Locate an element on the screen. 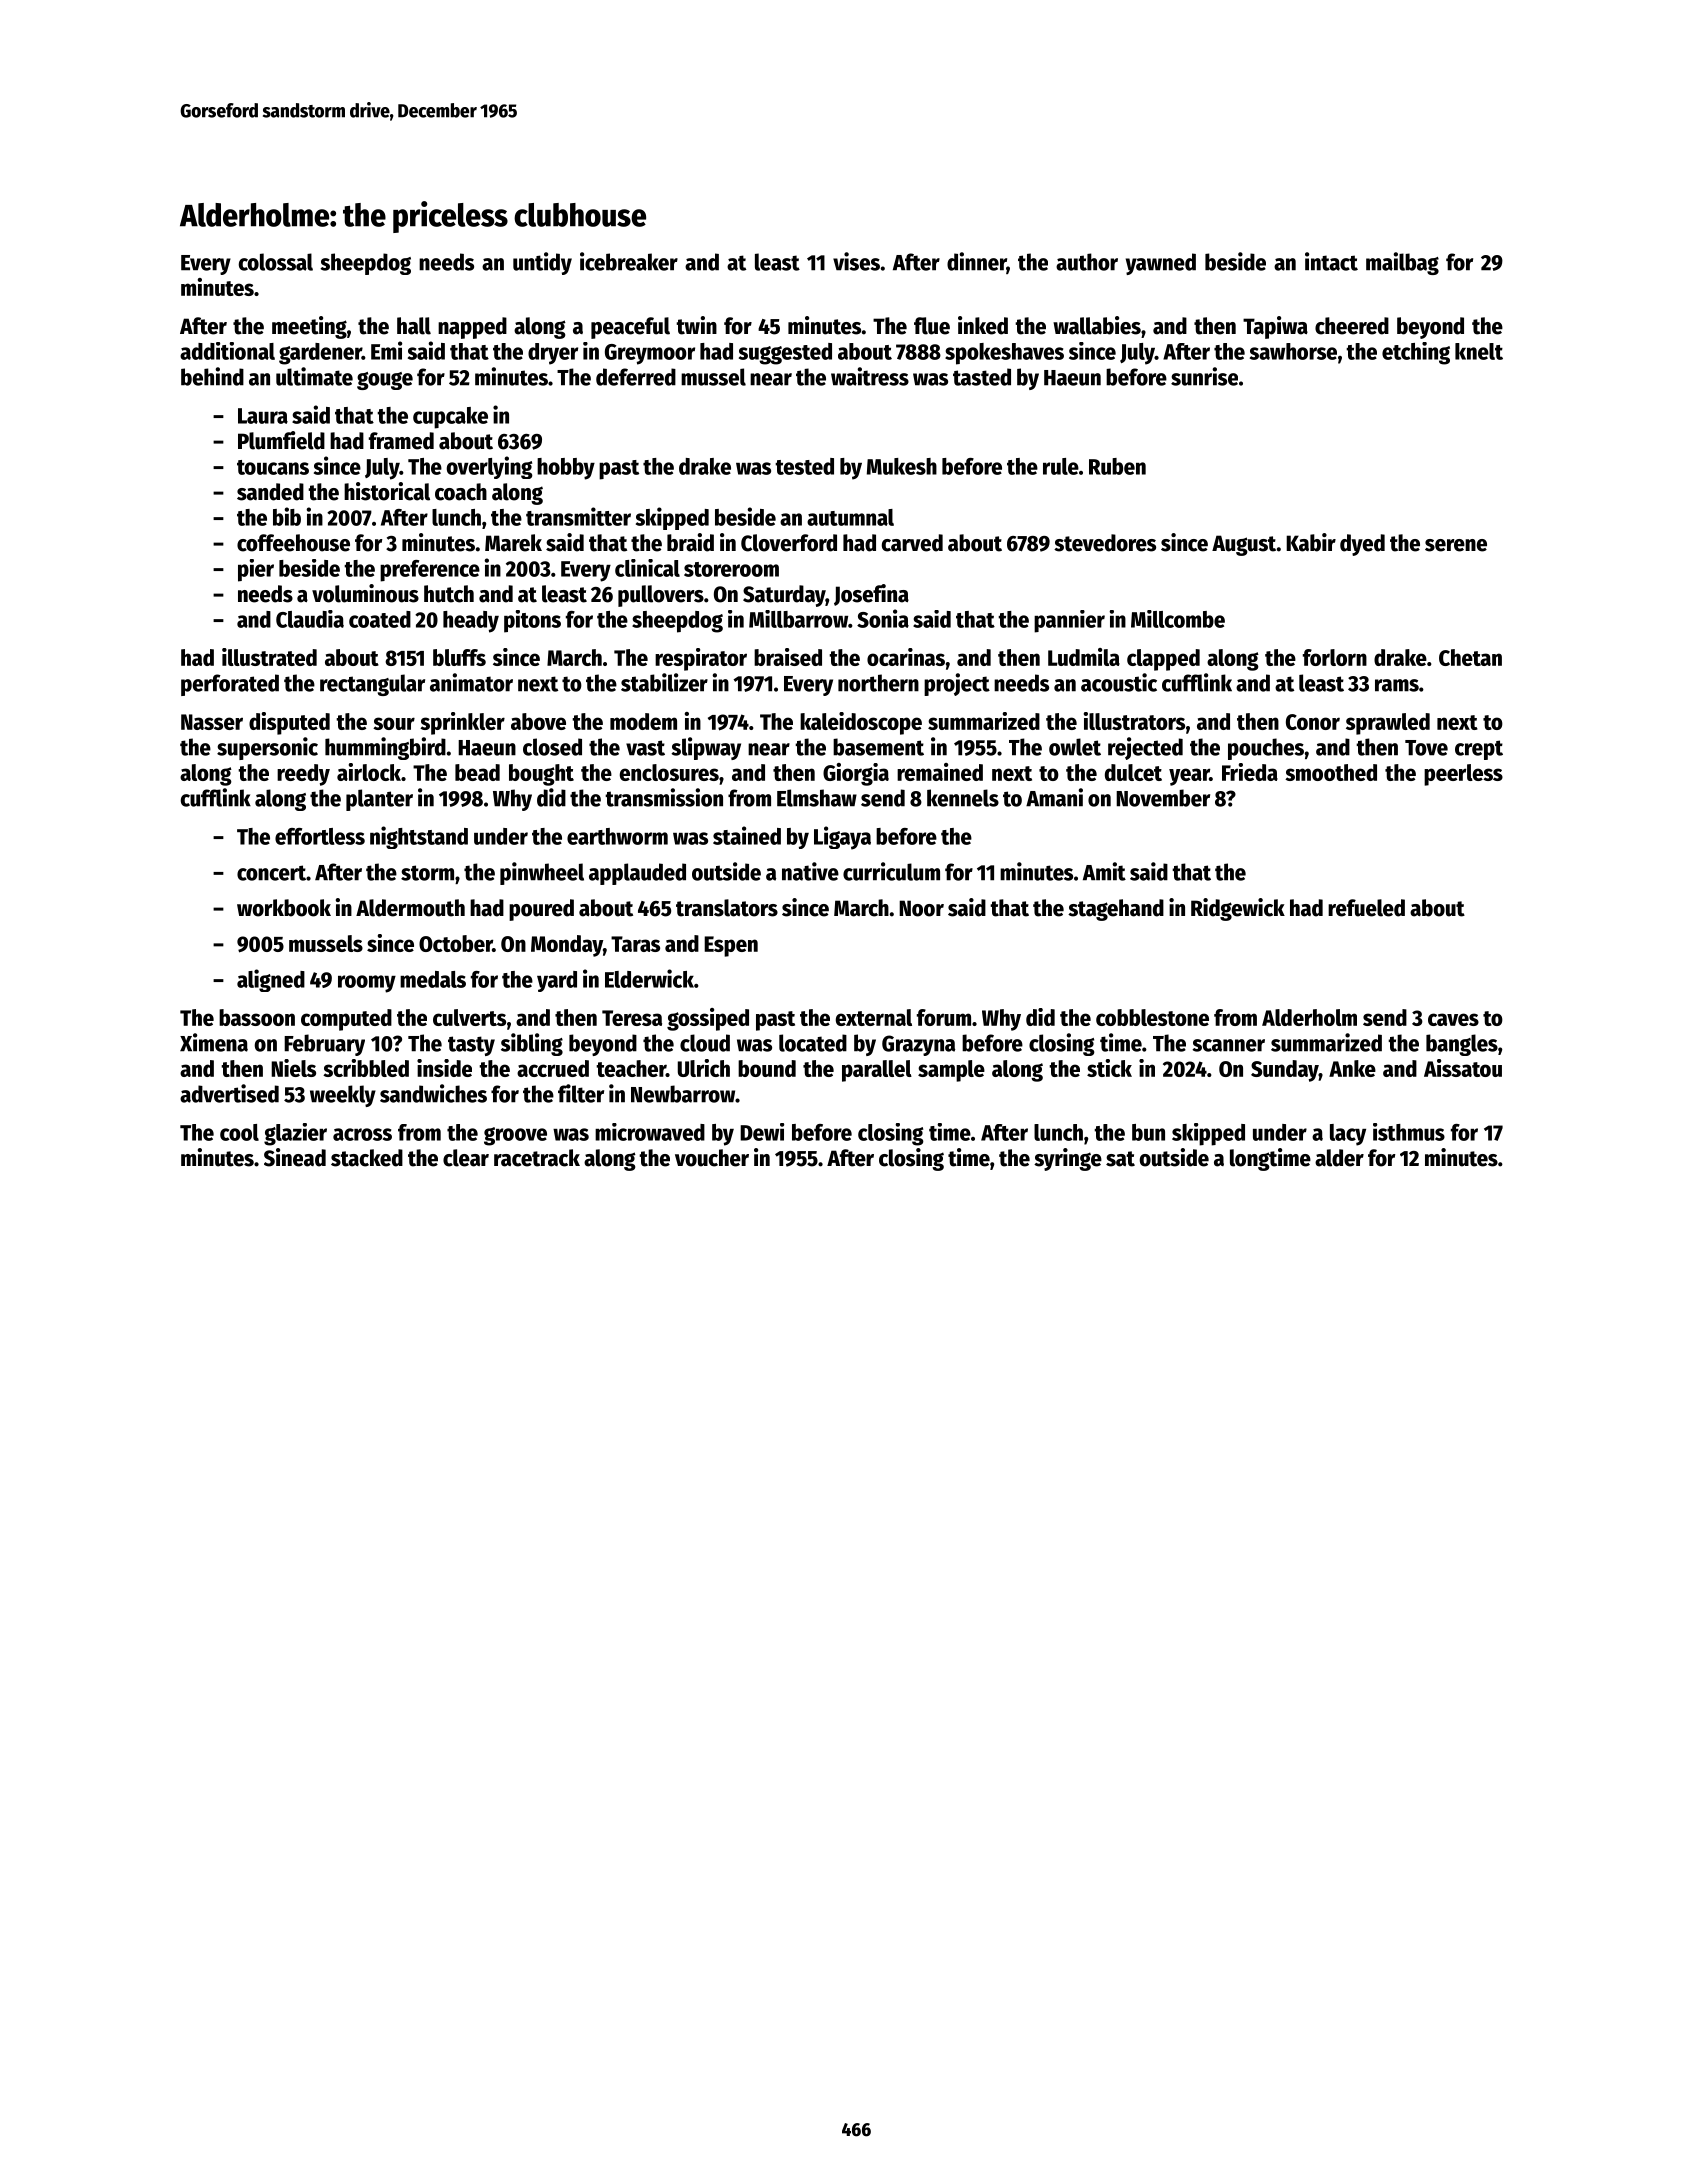 The width and height of the screenshot is (1683, 2178). untidy is located at coordinates (542, 263).
